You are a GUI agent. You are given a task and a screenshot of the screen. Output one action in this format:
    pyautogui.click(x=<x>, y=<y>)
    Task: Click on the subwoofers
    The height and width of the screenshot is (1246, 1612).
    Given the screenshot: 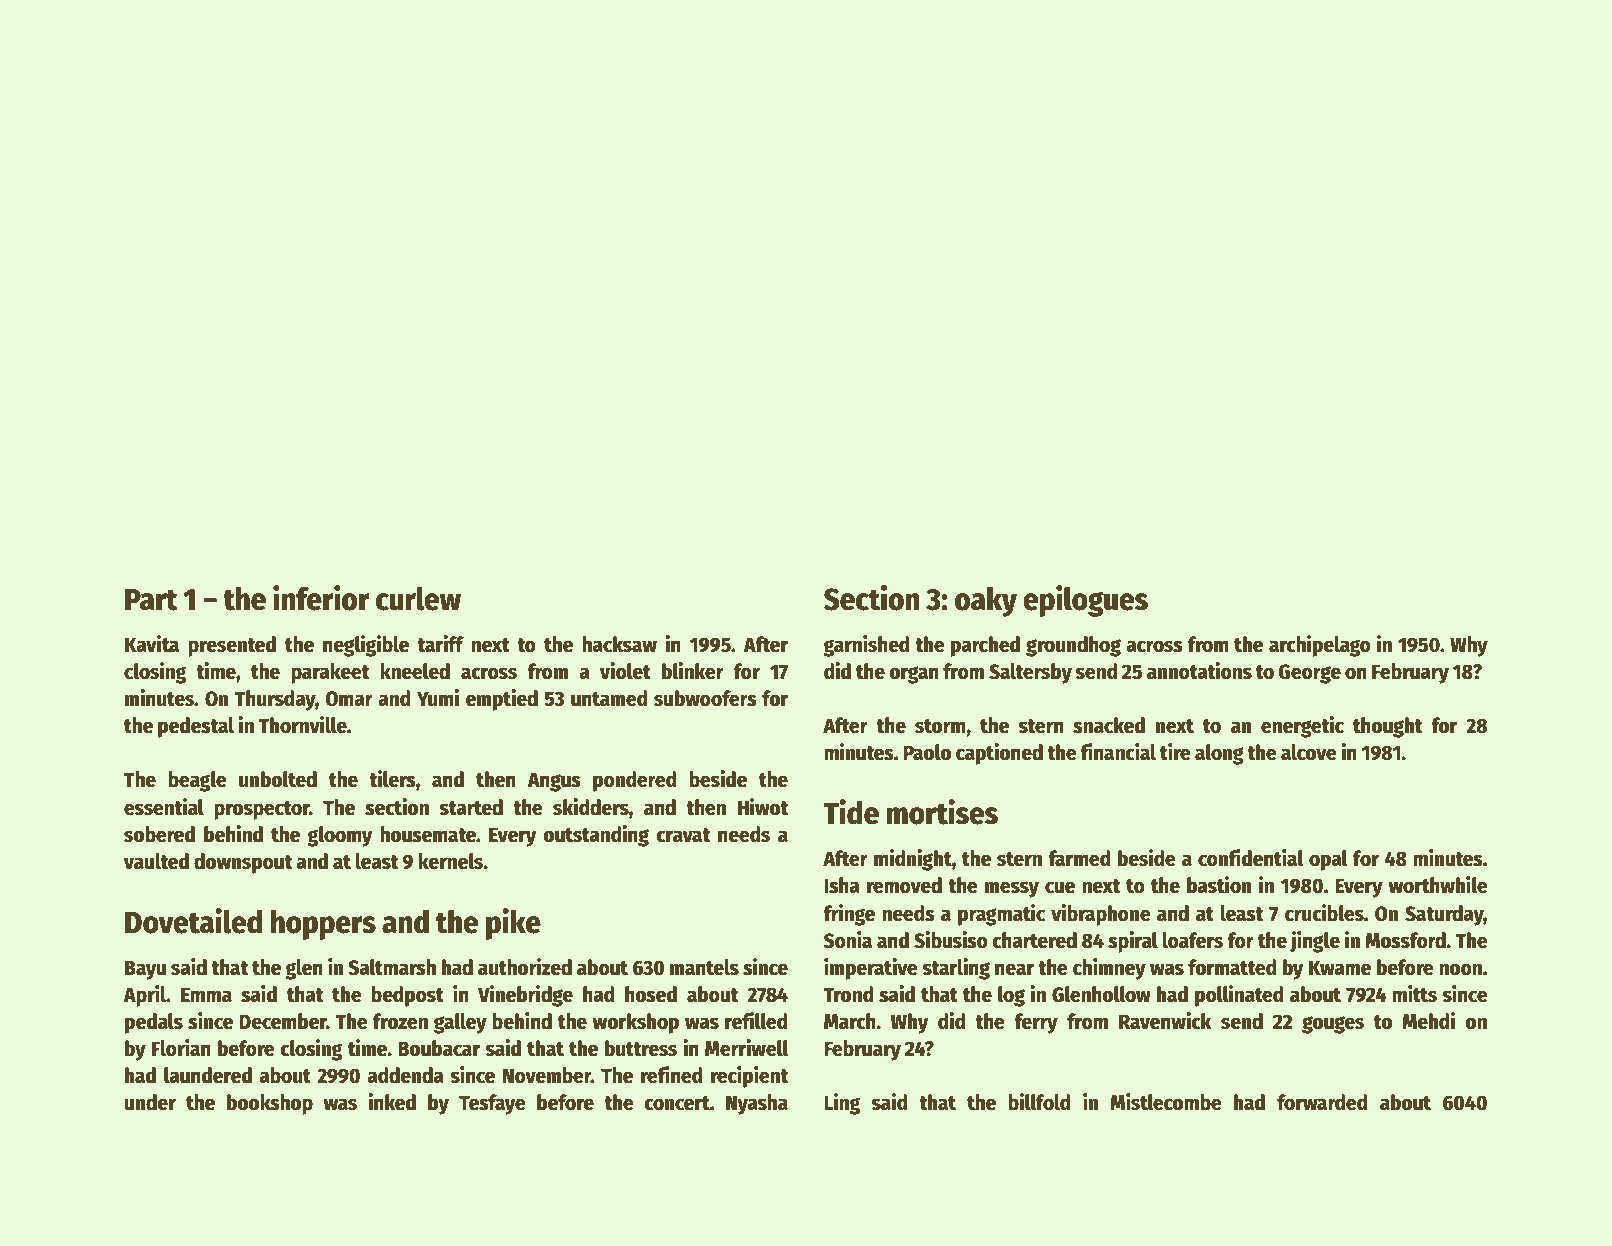 What is the action you would take?
    pyautogui.click(x=705, y=698)
